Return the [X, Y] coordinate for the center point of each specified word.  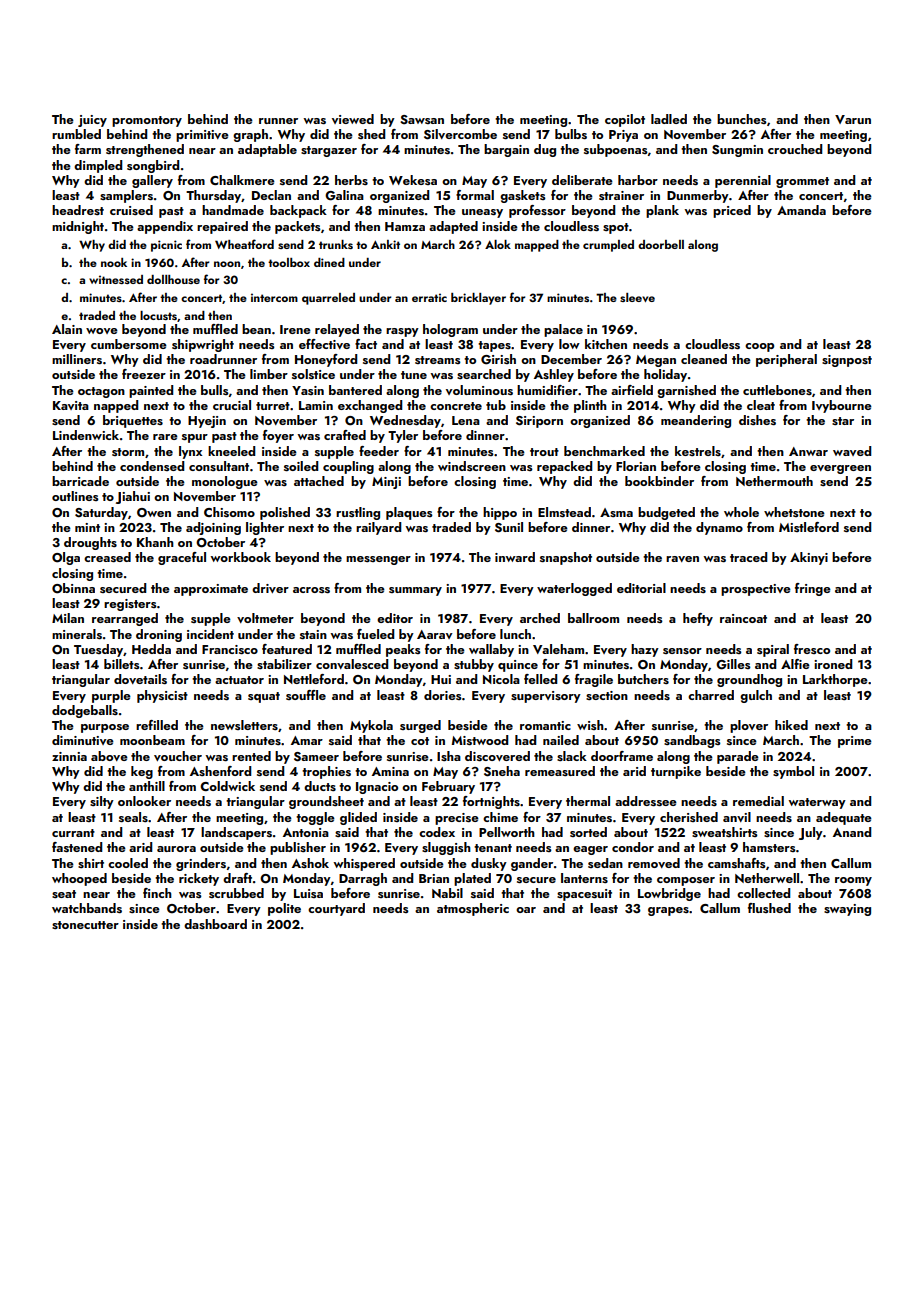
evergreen [840, 469]
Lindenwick [86, 435]
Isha [449, 756]
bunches [742, 119]
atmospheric [473, 909]
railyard [378, 528]
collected [763, 893]
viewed [353, 119]
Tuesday [99, 650]
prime [855, 742]
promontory [147, 121]
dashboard [215, 924]
